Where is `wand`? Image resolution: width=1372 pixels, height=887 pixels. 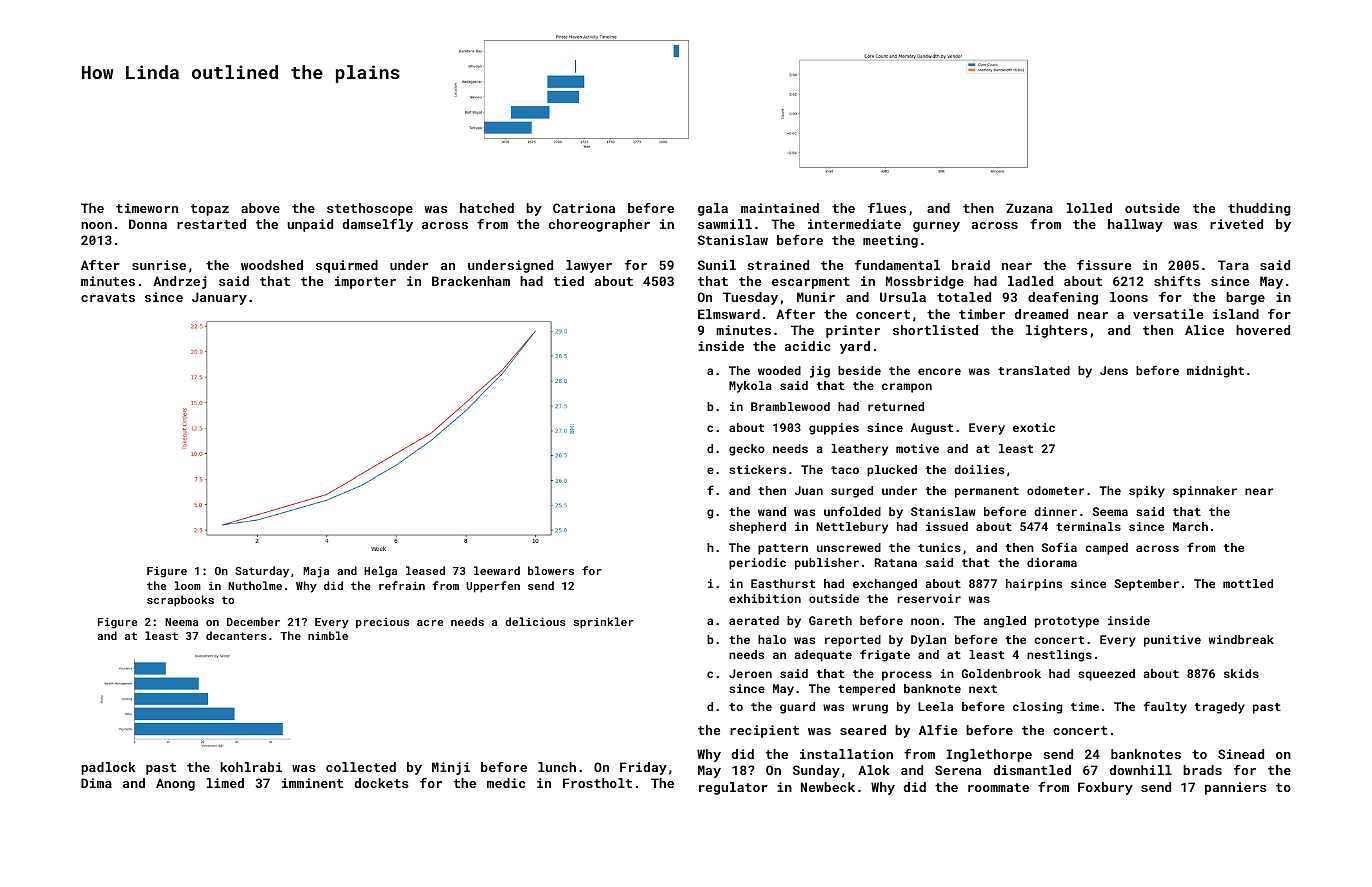
wand is located at coordinates (772, 511).
